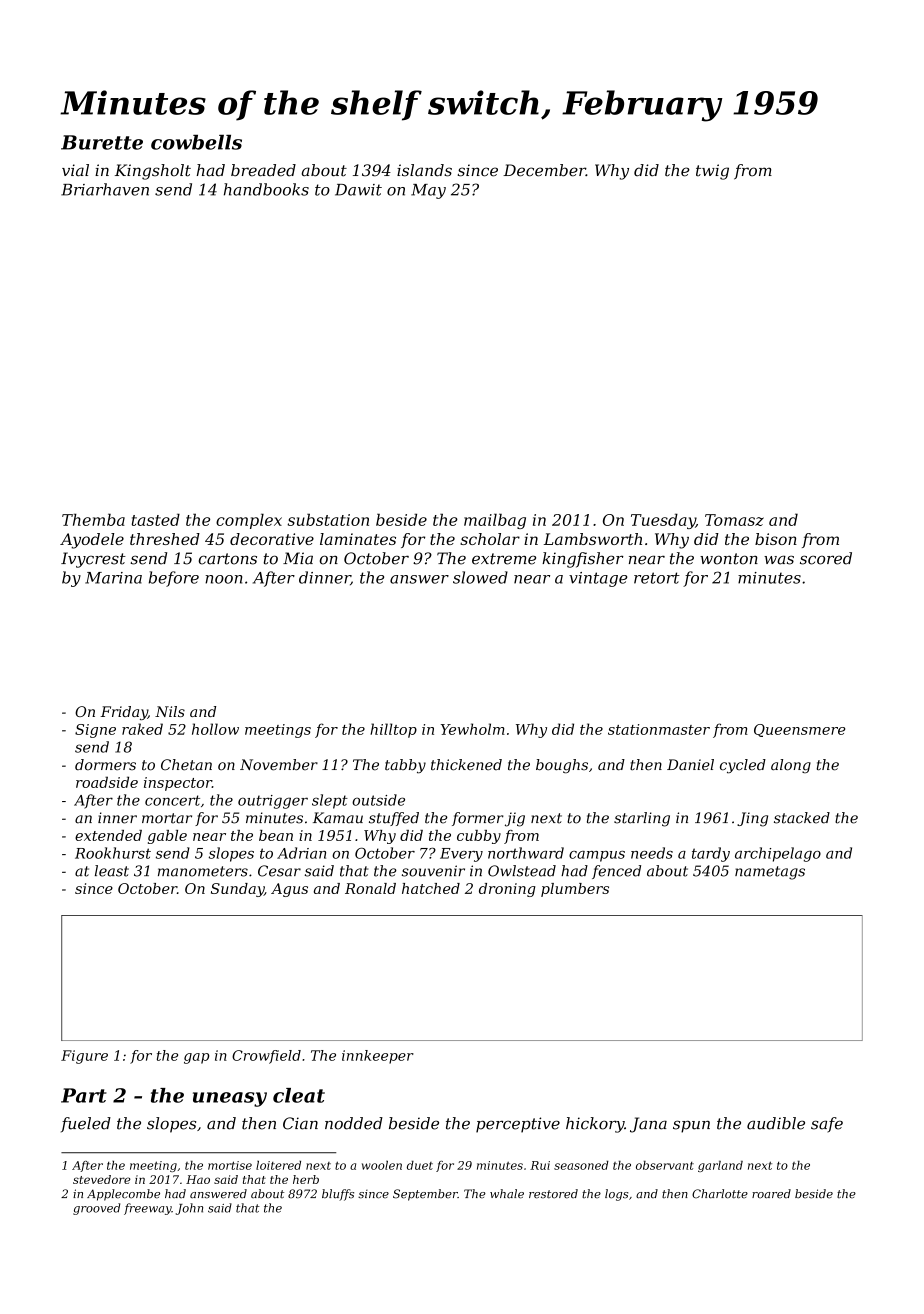 Image resolution: width=924 pixels, height=1314 pixels. I want to click on Tuesday, so click(663, 521).
